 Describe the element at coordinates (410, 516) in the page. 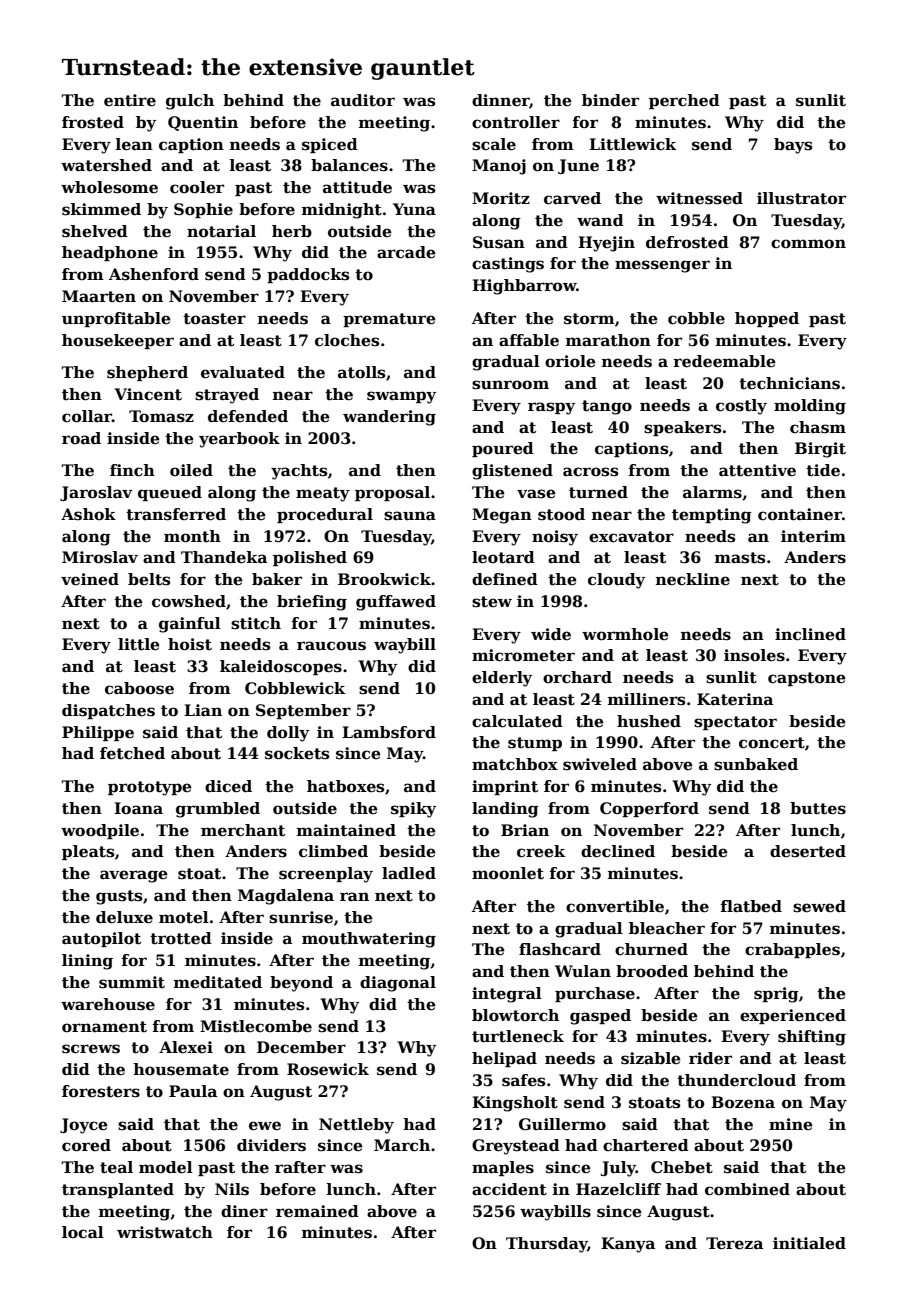

I see `sauna` at that location.
